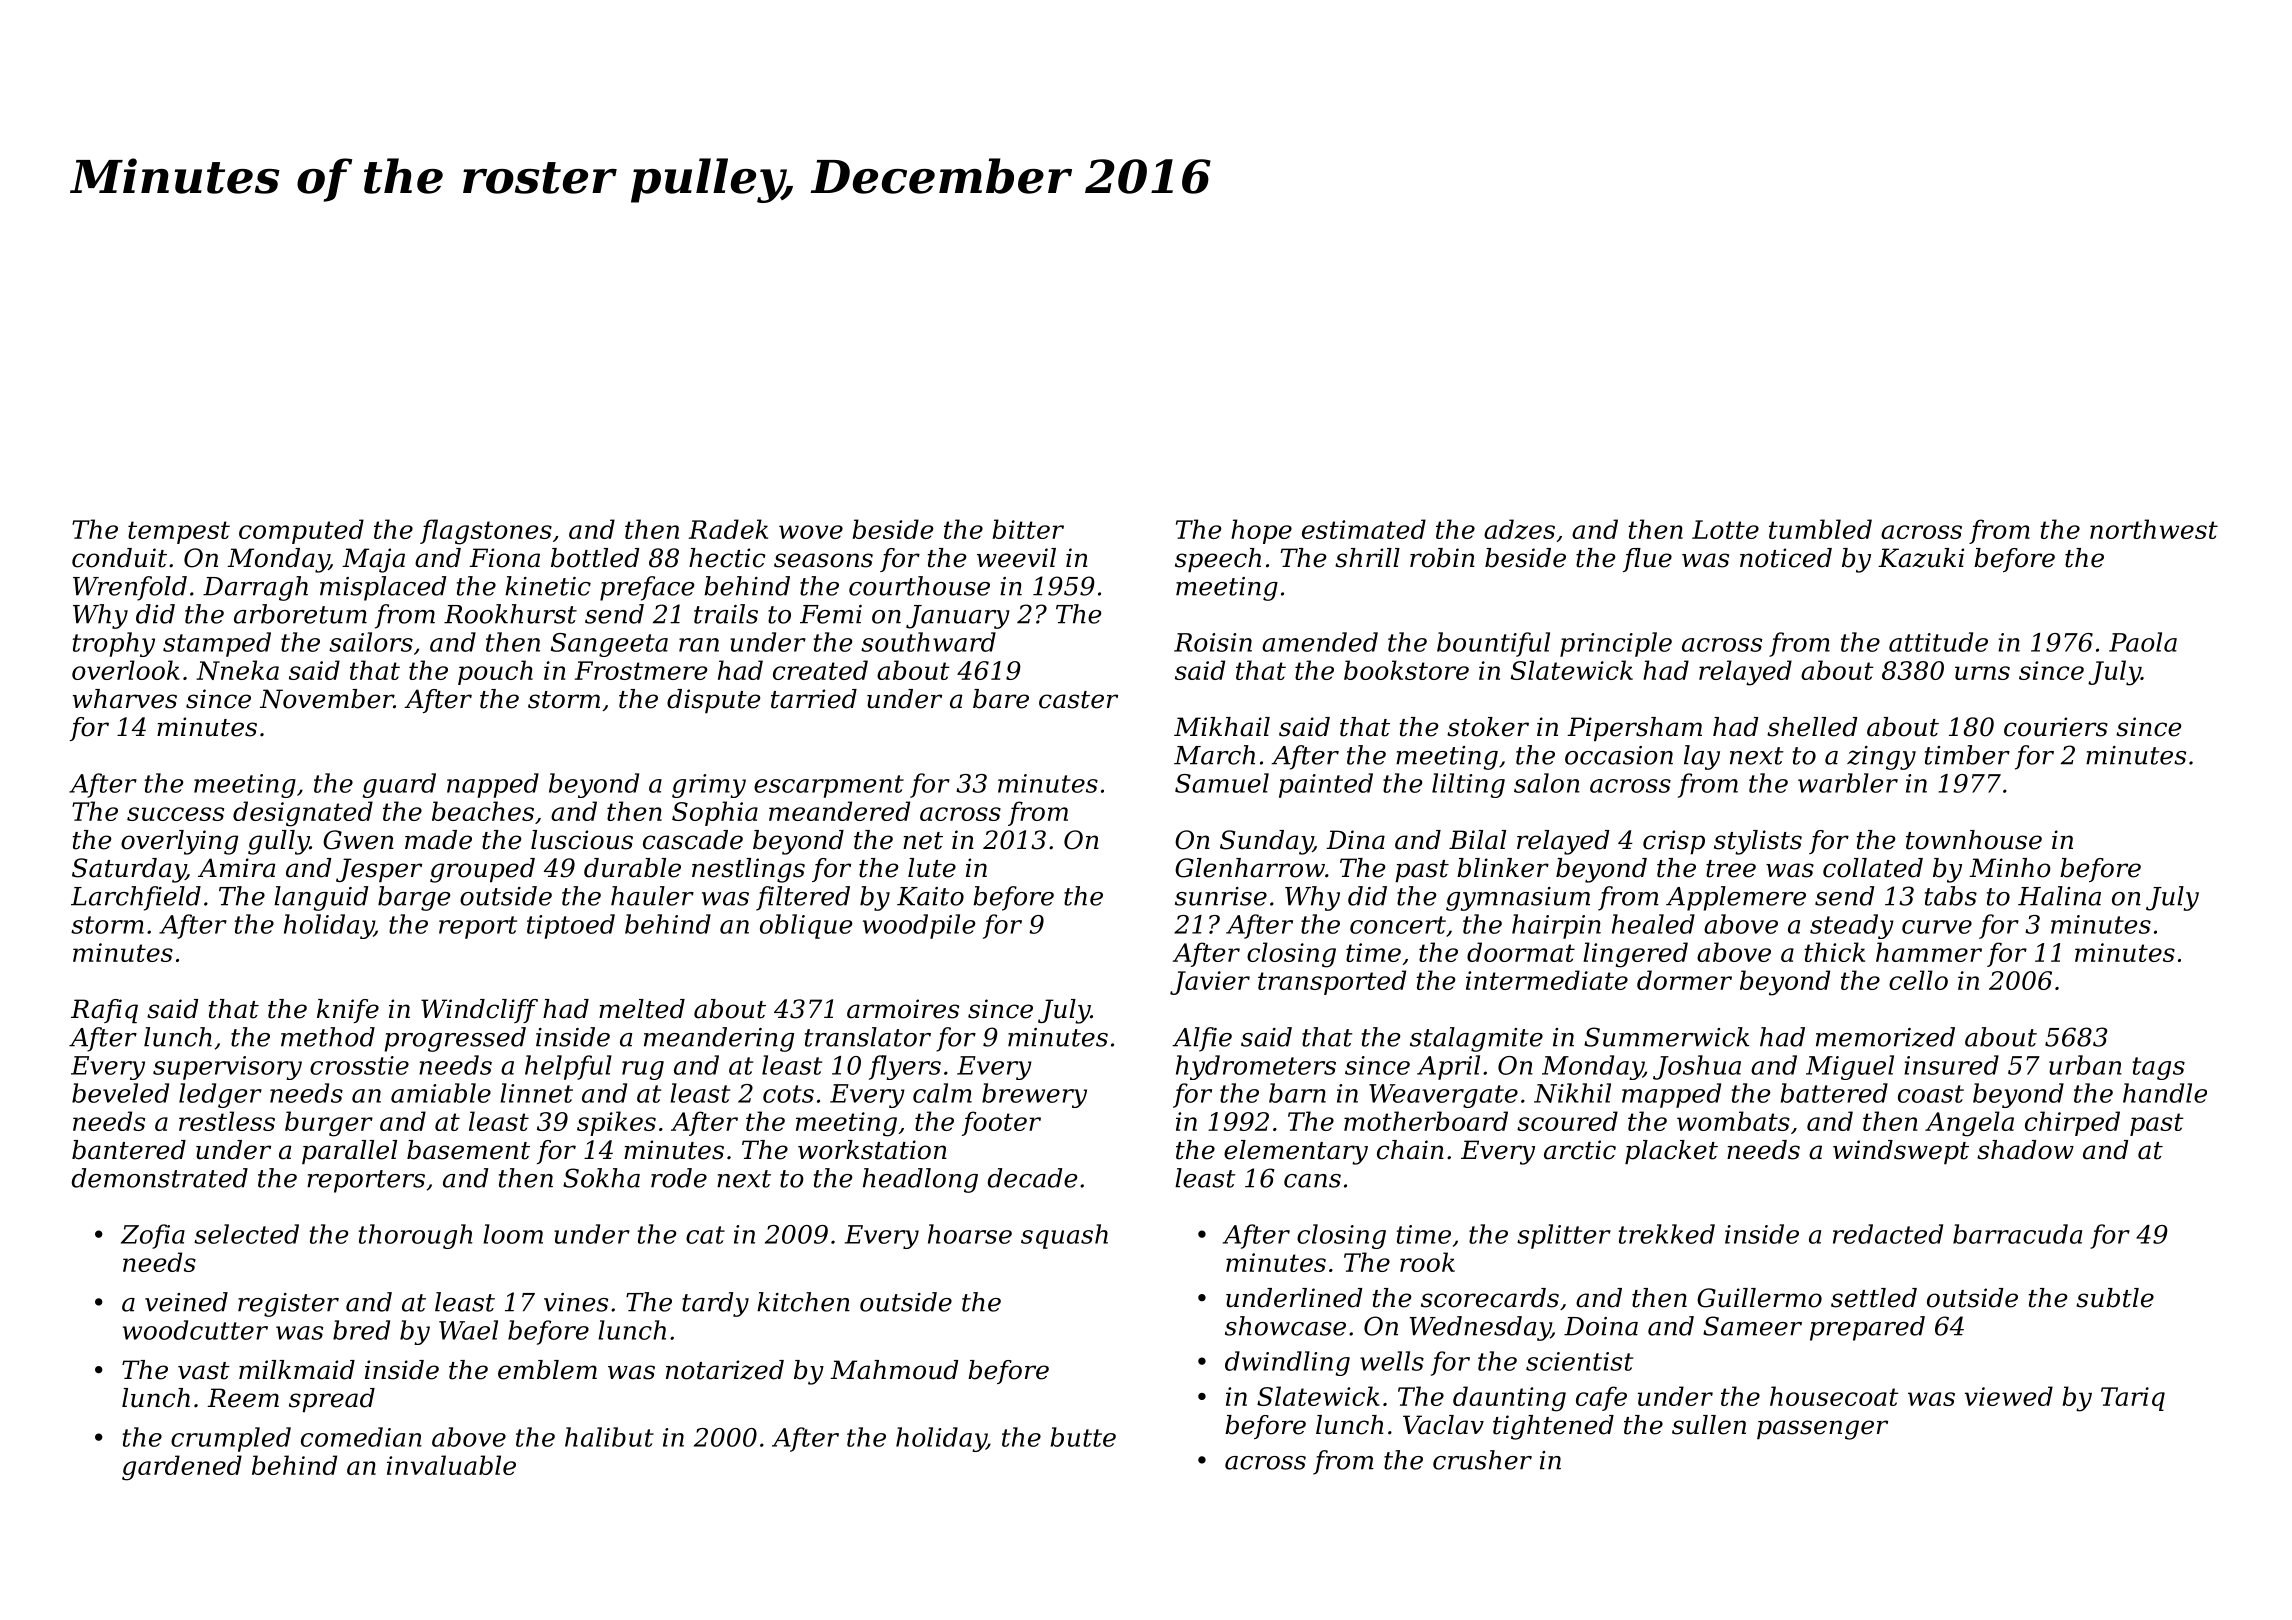 The width and height of the screenshot is (2292, 1620). Describe the element at coordinates (1918, 980) in the screenshot. I see `cello` at that location.
